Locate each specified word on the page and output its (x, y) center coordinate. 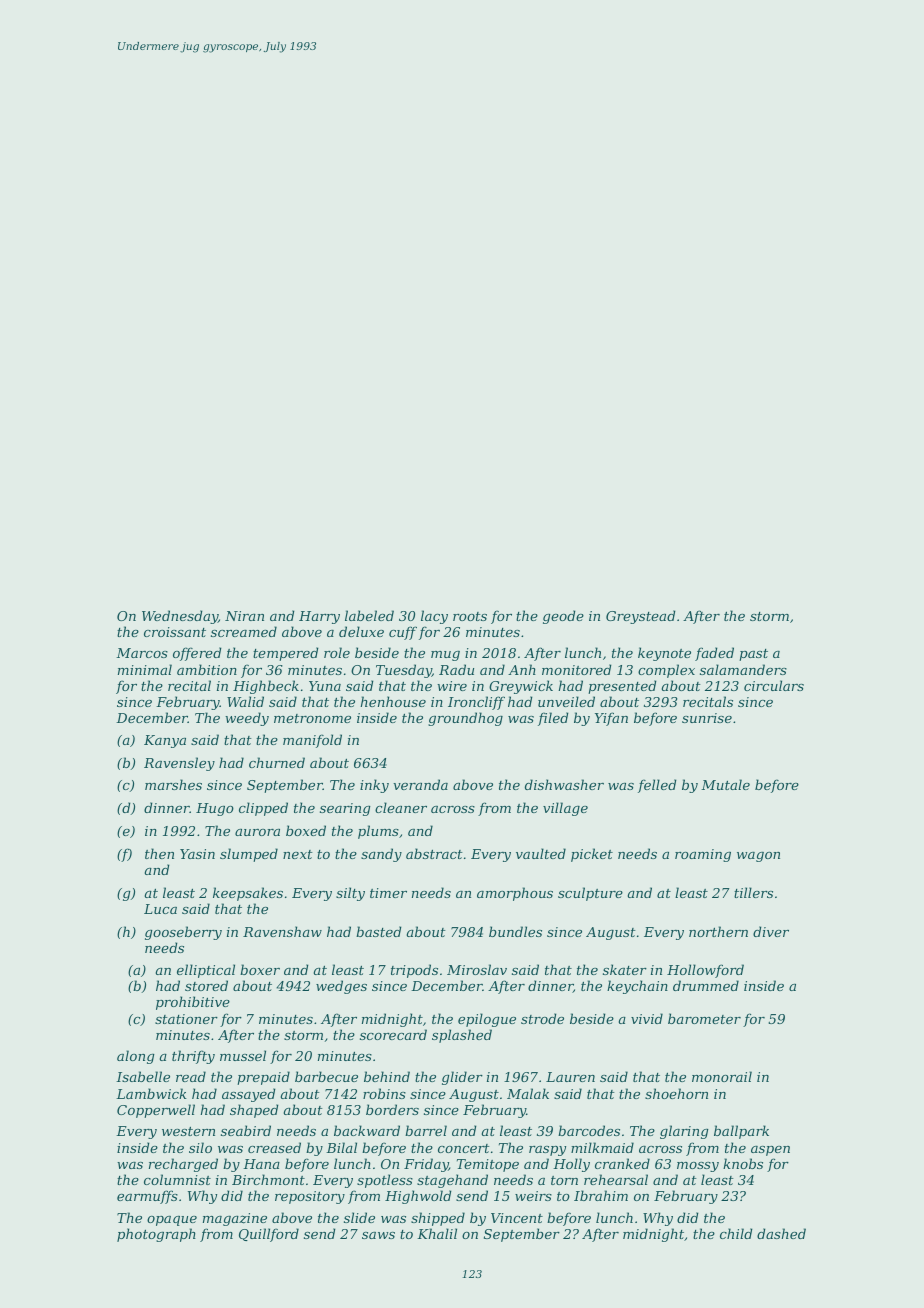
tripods (414, 971)
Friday (426, 1165)
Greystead (640, 617)
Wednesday (180, 617)
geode (563, 617)
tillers (753, 892)
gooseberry (183, 933)
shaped (254, 1111)
